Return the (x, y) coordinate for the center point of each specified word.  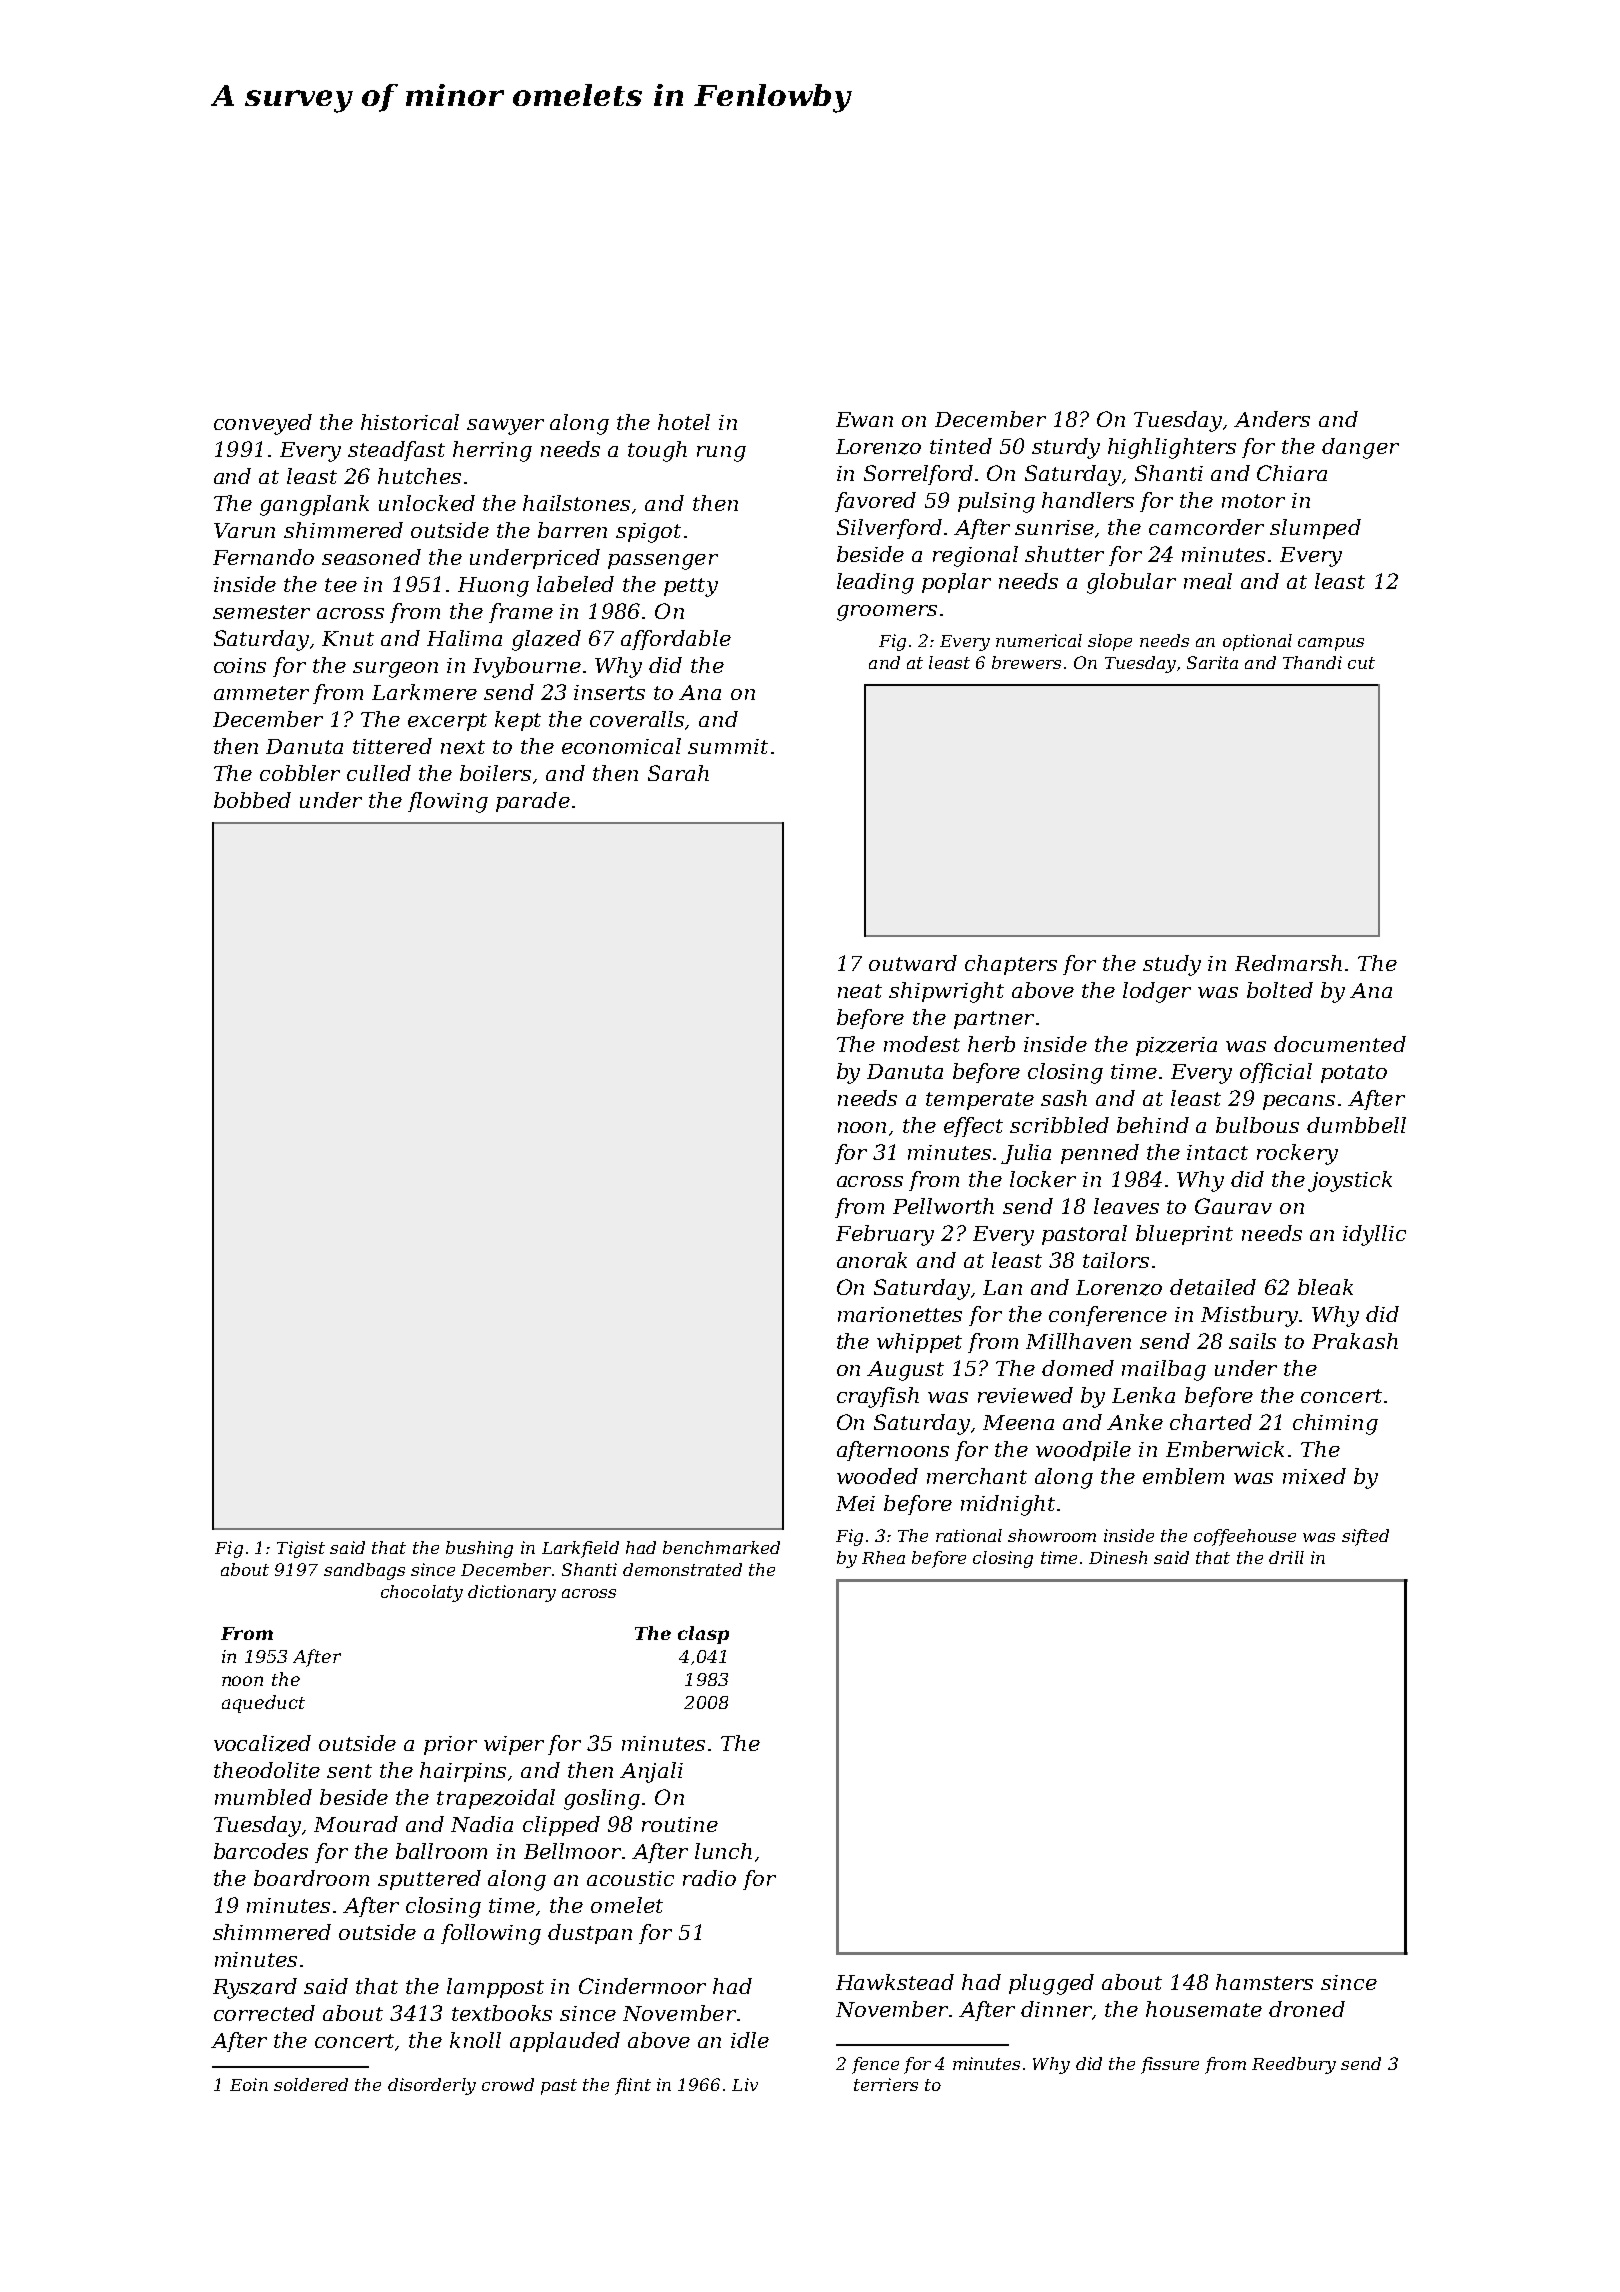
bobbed (252, 800)
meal (1208, 581)
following (491, 1934)
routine (680, 1824)
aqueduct (263, 1704)
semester (261, 612)
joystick (1350, 1181)
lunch (723, 1851)
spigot (648, 533)
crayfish (878, 1397)
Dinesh (1118, 1557)
